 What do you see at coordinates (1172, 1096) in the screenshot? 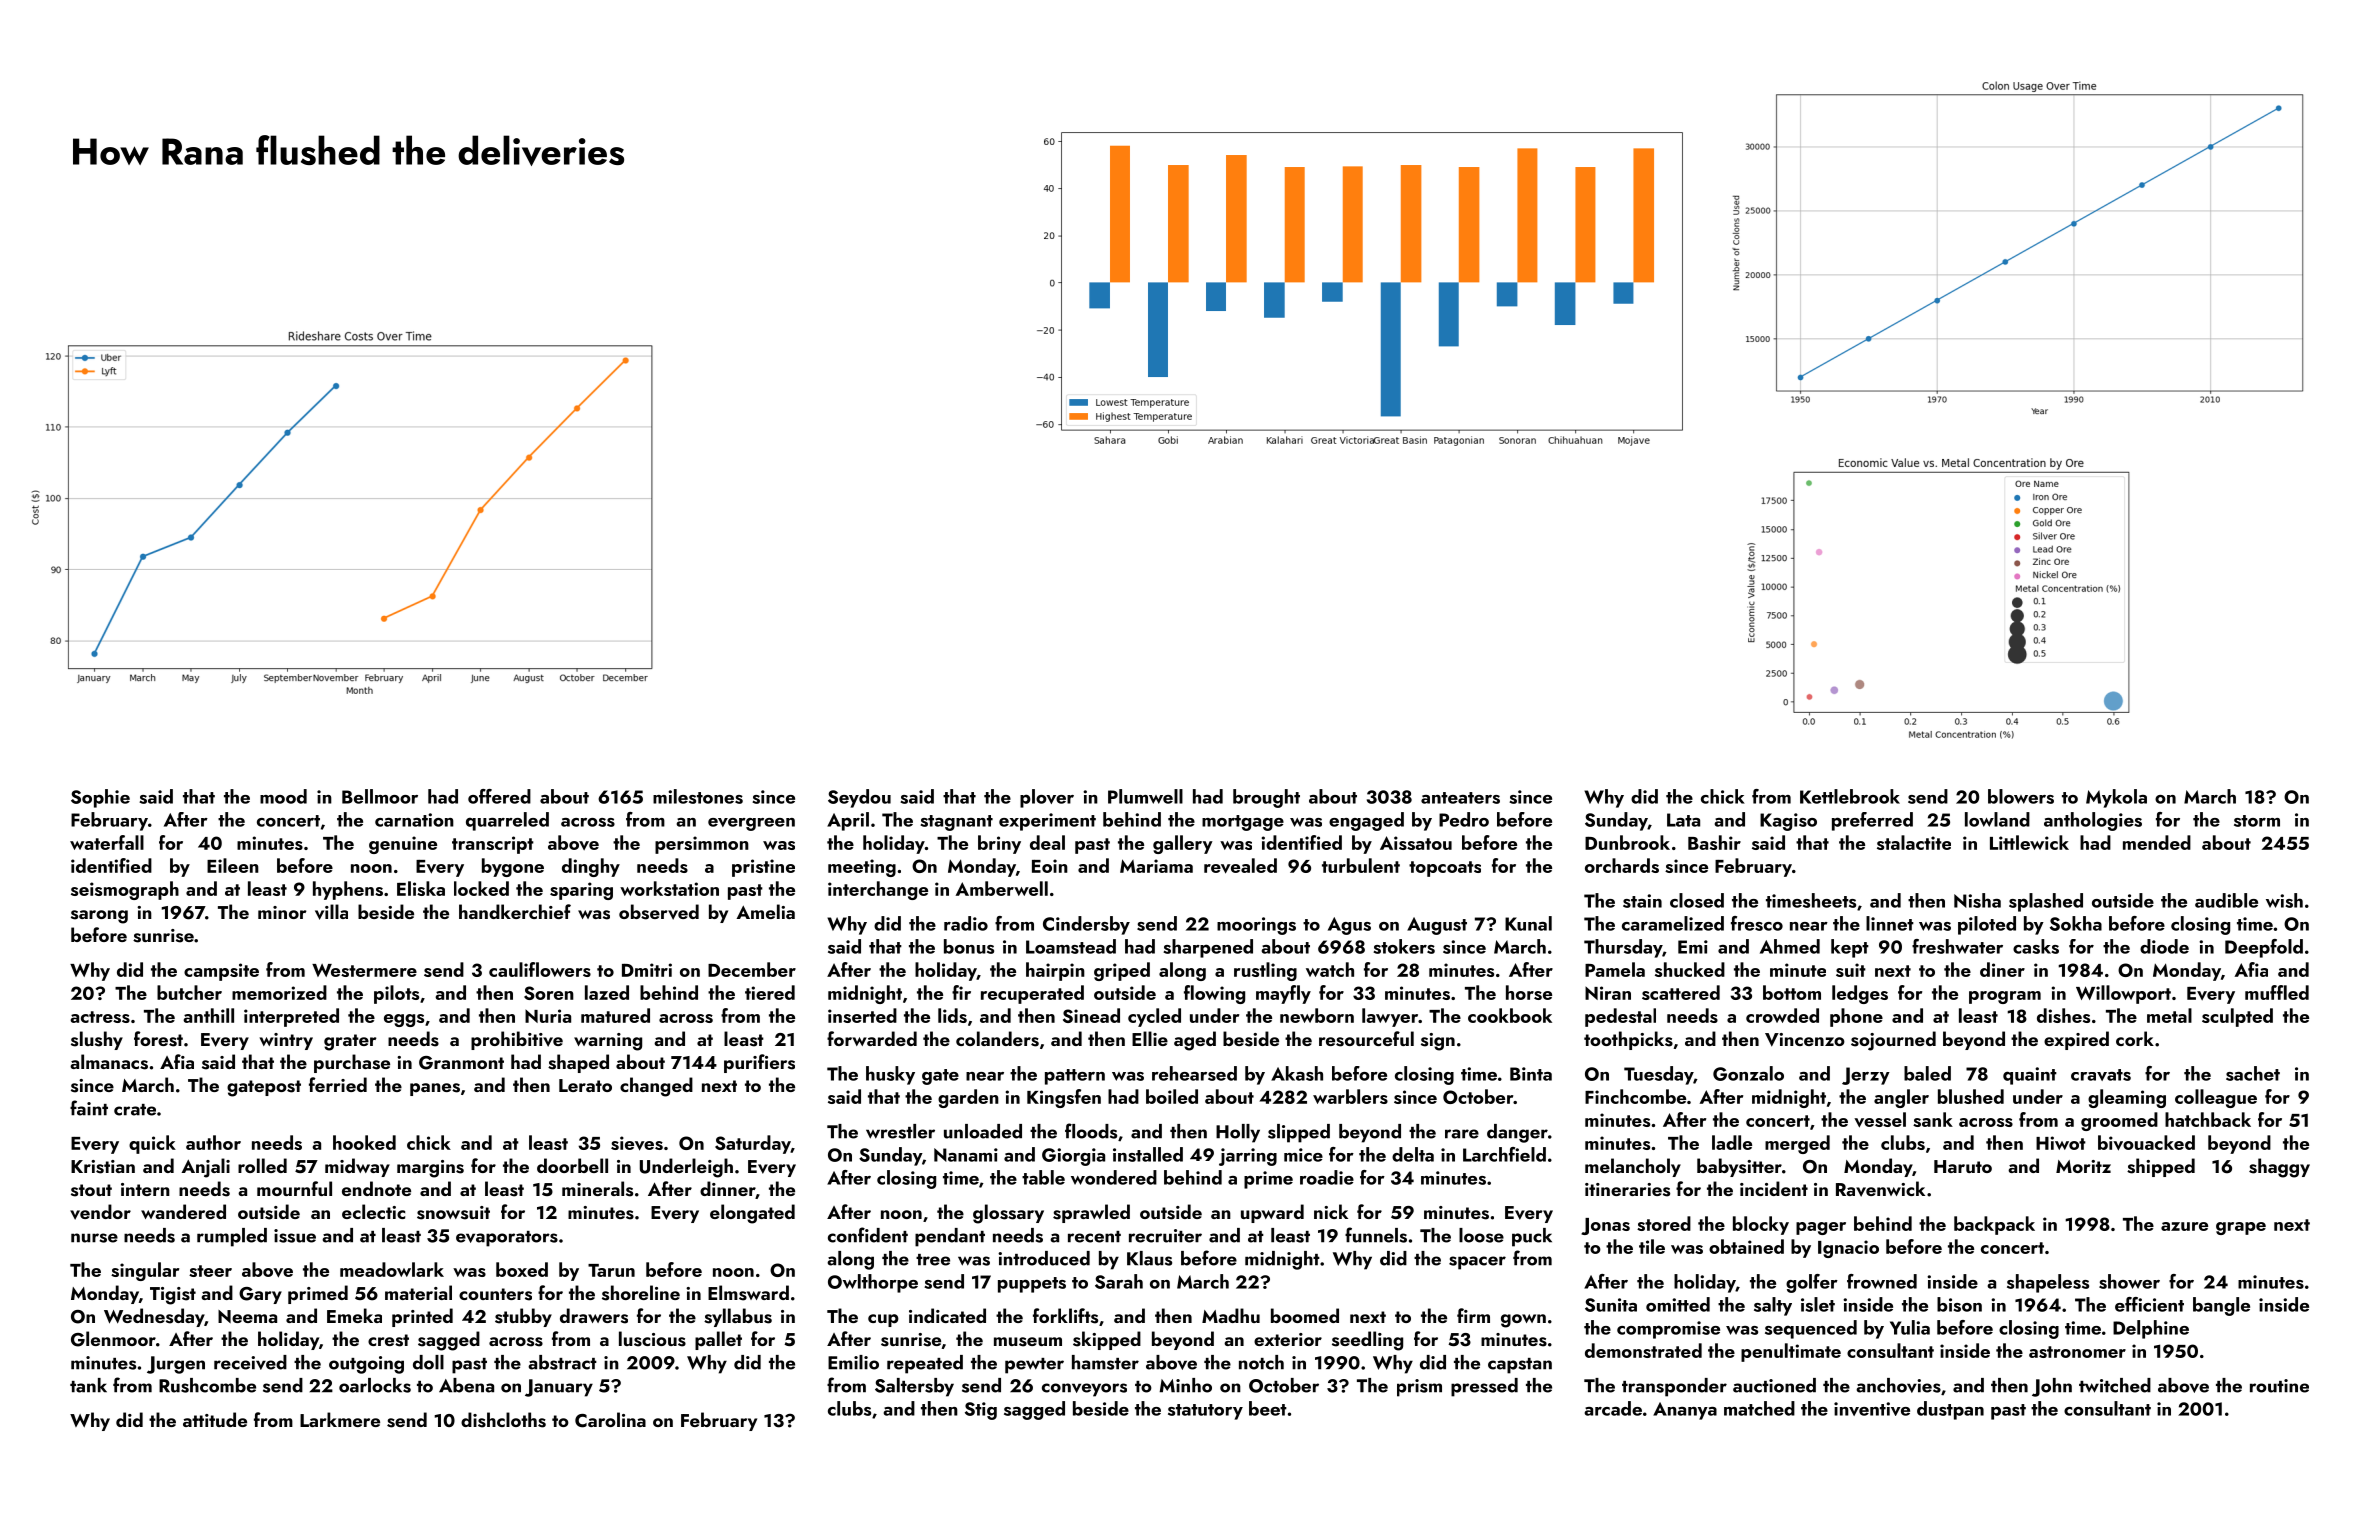
I see `boiled` at bounding box center [1172, 1096].
